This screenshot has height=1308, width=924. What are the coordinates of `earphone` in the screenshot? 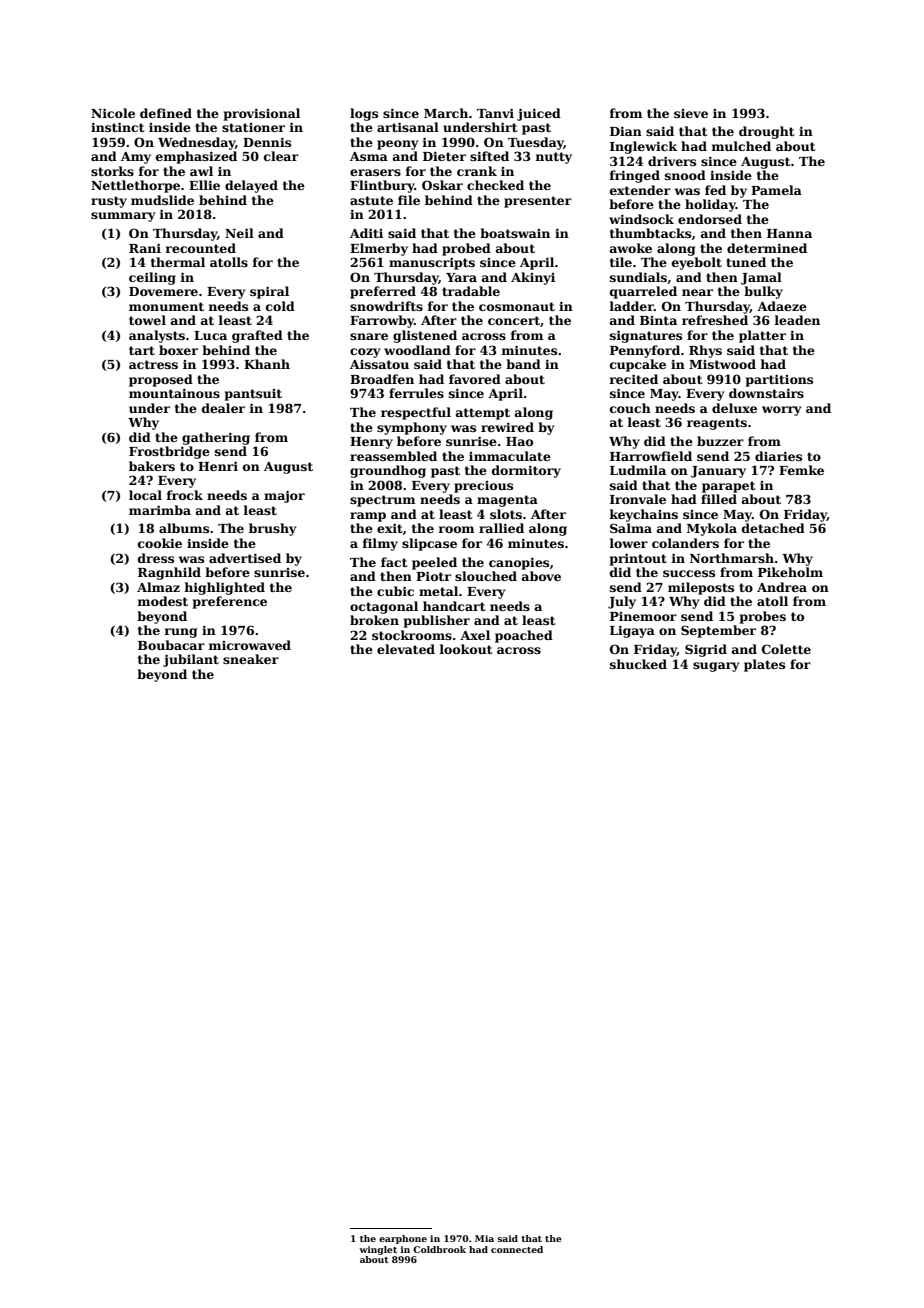 It's located at (403, 1239).
